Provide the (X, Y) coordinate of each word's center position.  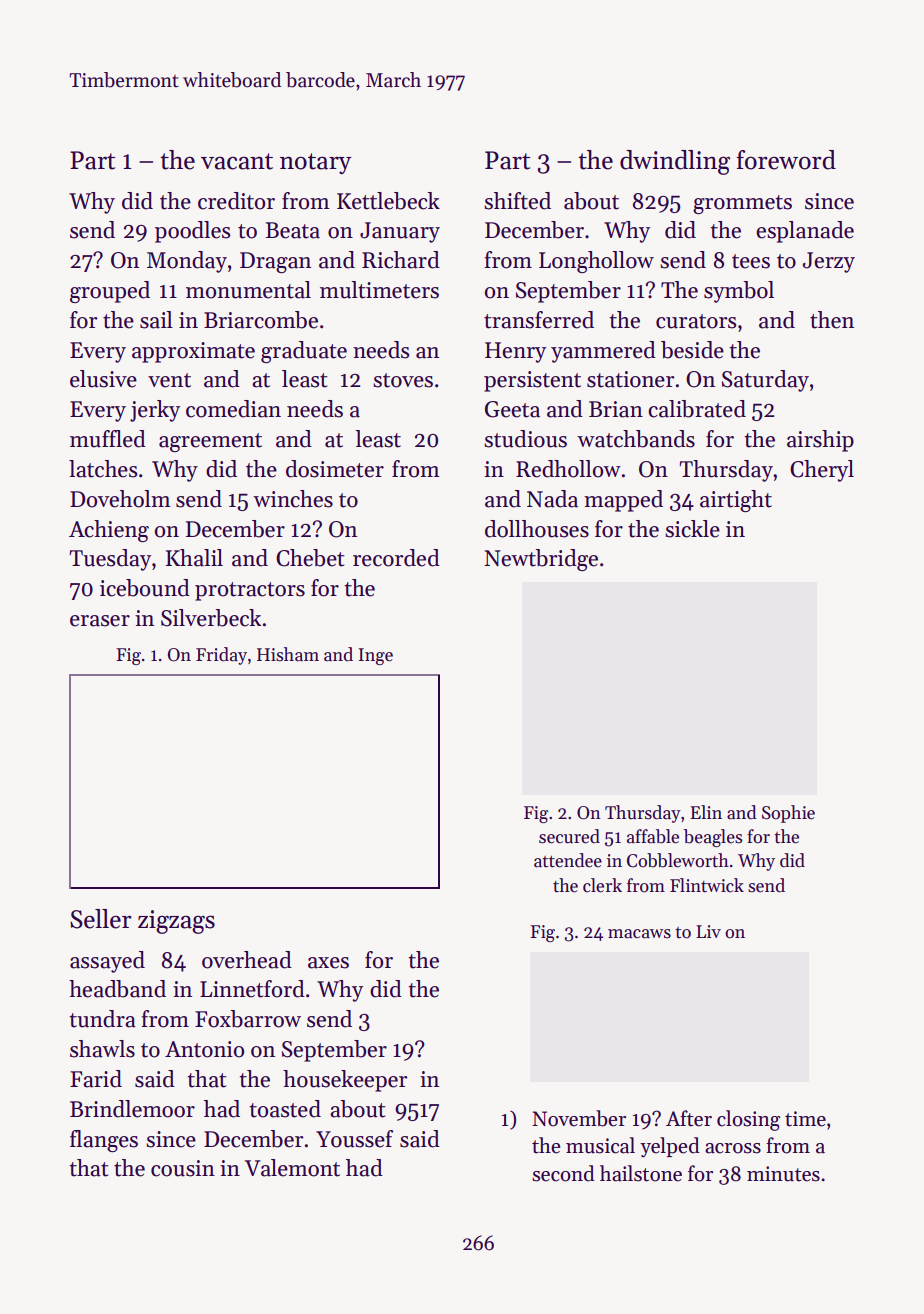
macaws (639, 934)
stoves (403, 380)
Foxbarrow (248, 1019)
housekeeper (345, 1081)
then (832, 320)
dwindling (675, 162)
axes (328, 963)
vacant (237, 161)
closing (748, 1120)
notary (316, 163)
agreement (210, 442)
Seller (101, 919)
